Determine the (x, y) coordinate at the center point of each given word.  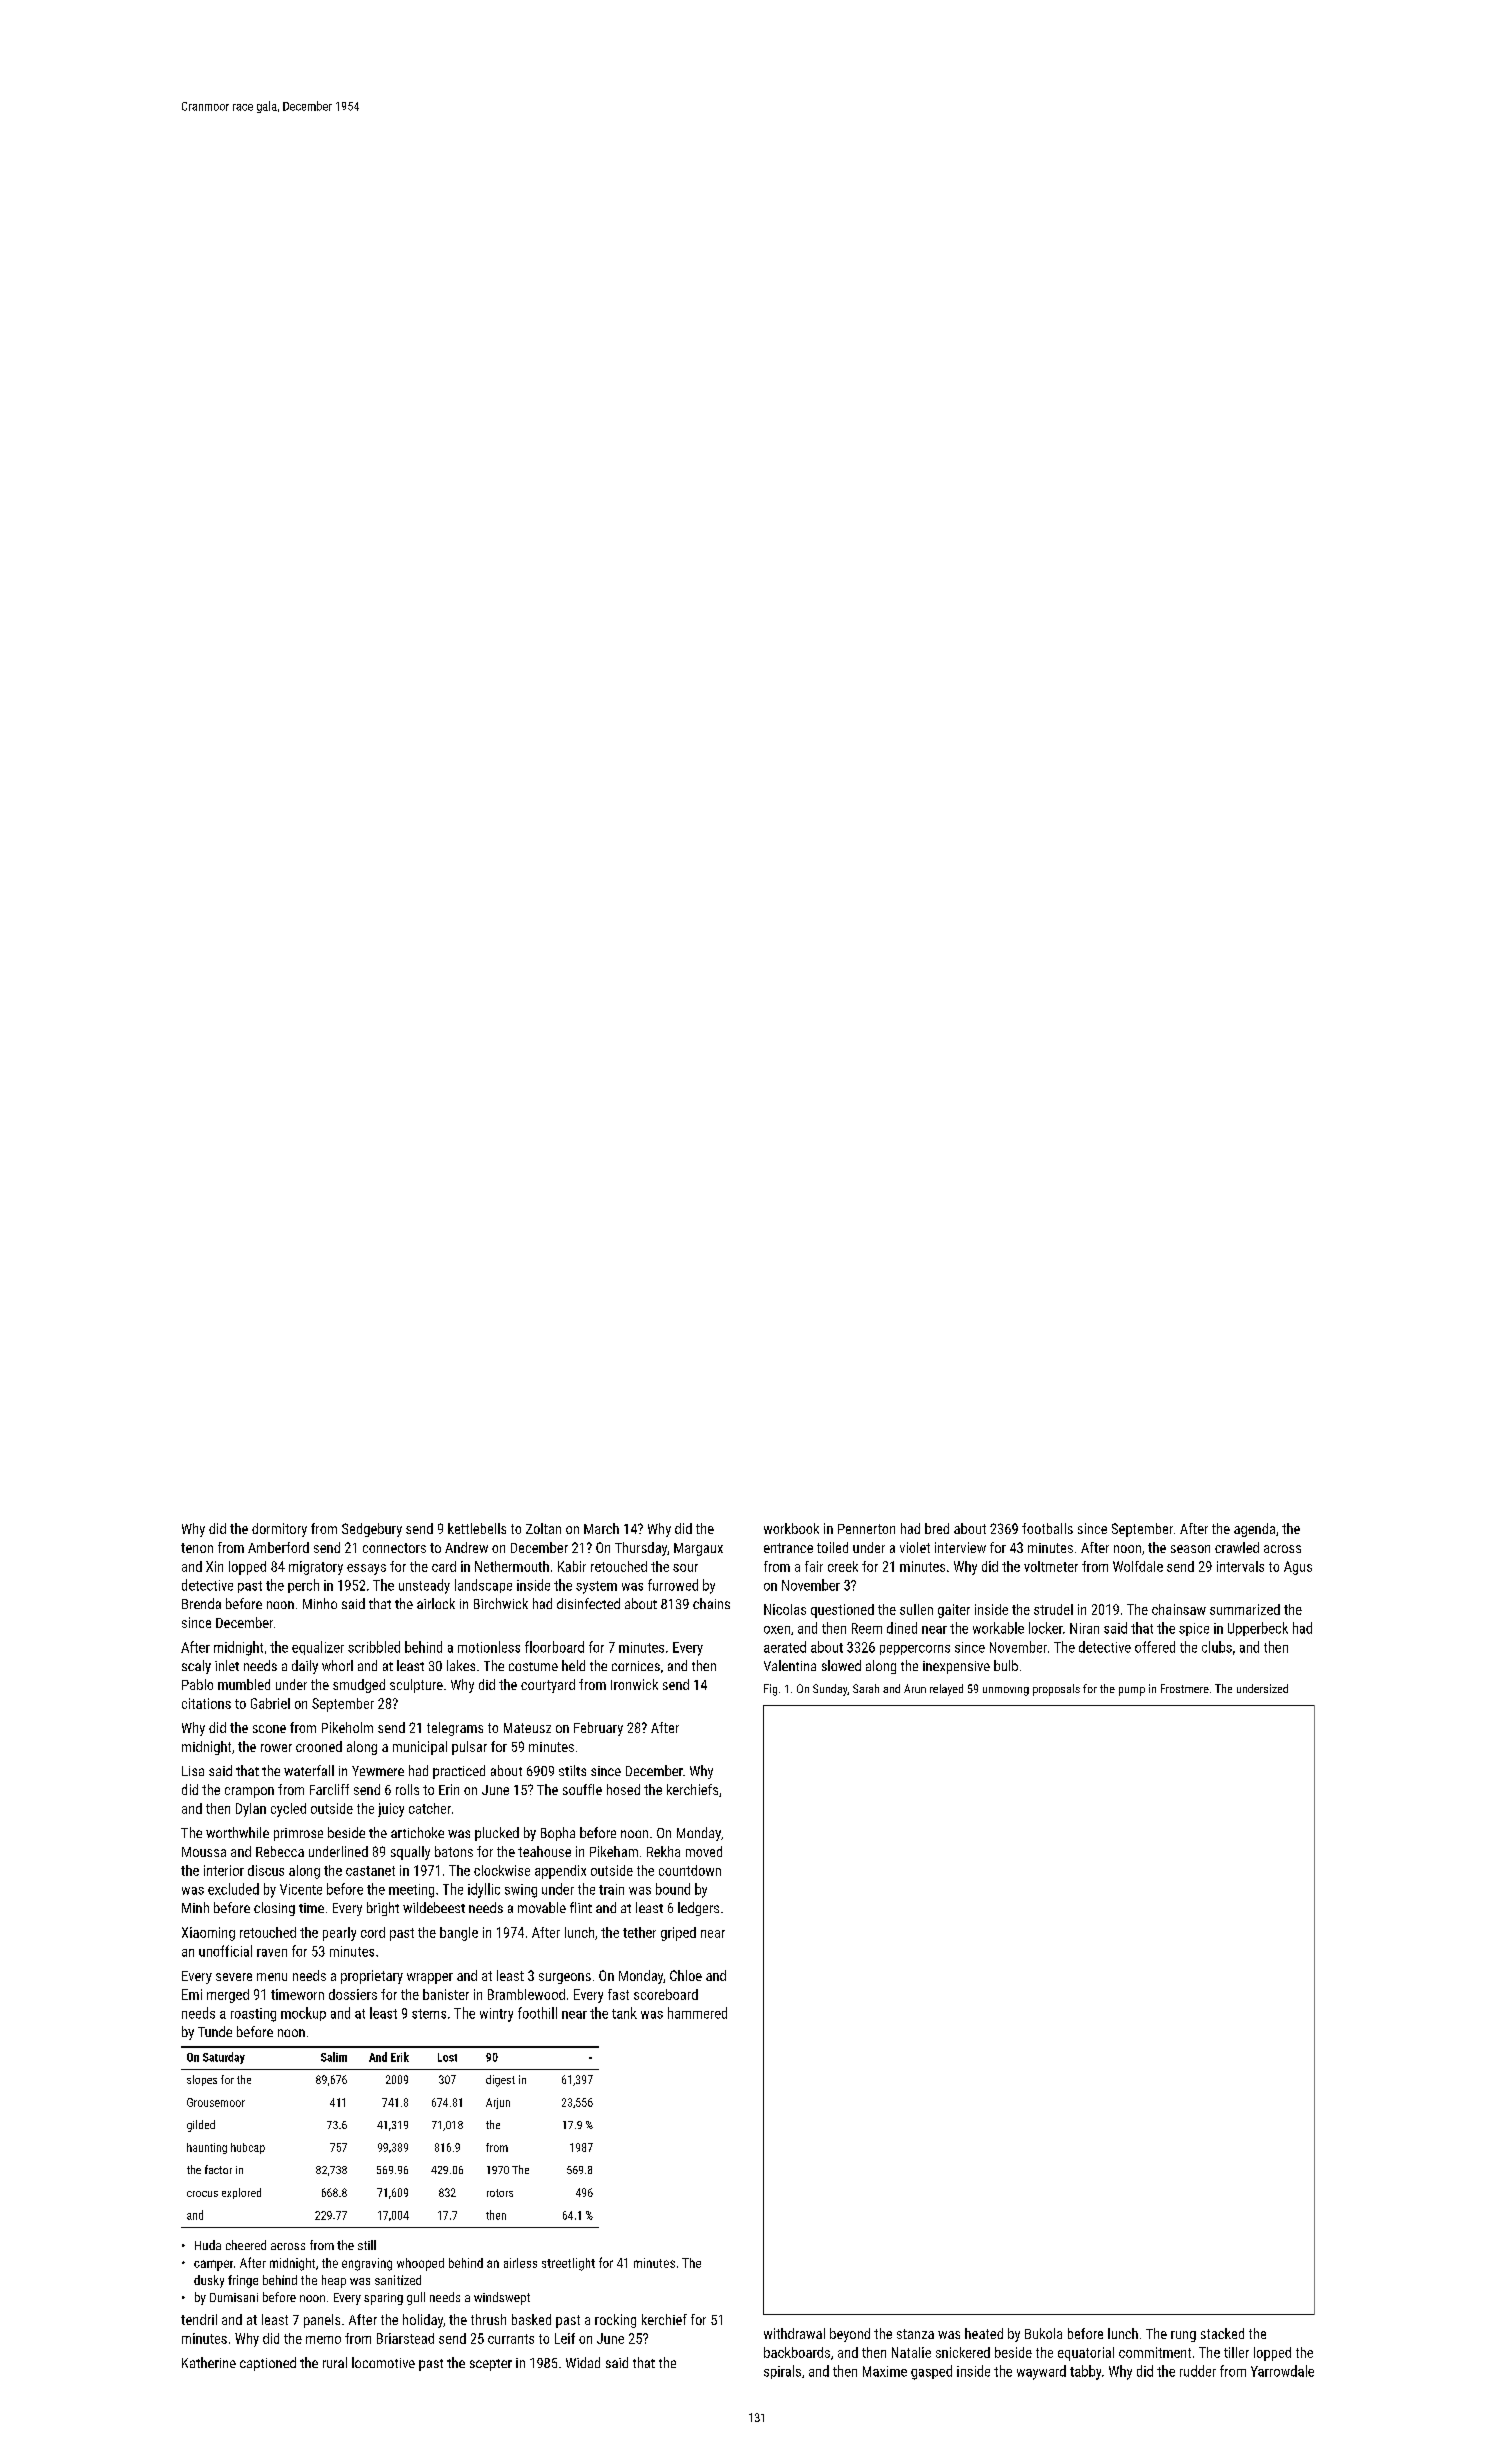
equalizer (318, 1648)
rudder (1198, 2371)
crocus (202, 2194)
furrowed (673, 1585)
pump (1132, 1691)
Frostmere (1185, 1688)
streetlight (568, 2264)
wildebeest (434, 1907)
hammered (697, 2013)
